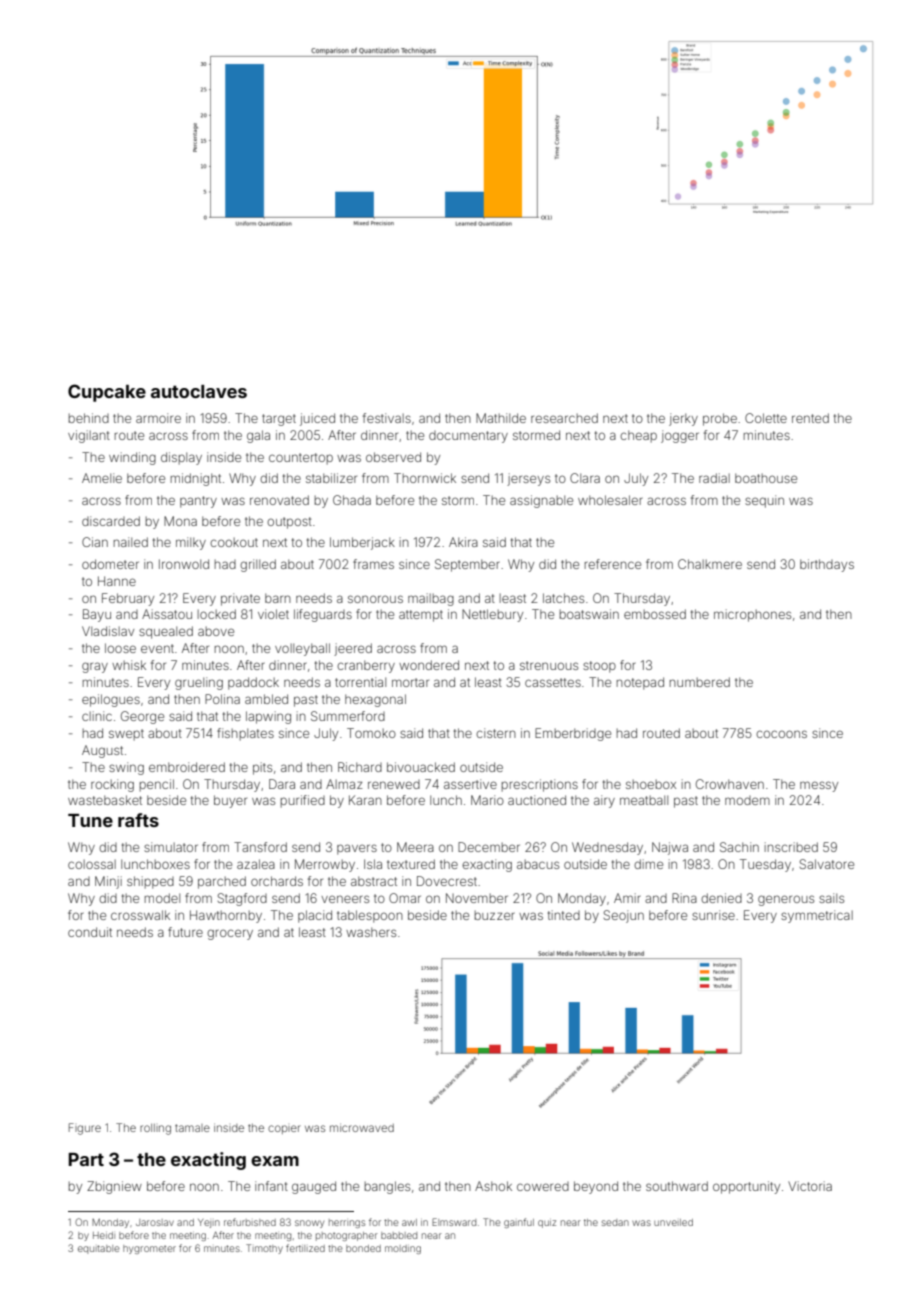 This screenshot has height=1308, width=924. Describe the element at coordinates (810, 1186) in the screenshot. I see `Victoria` at that location.
